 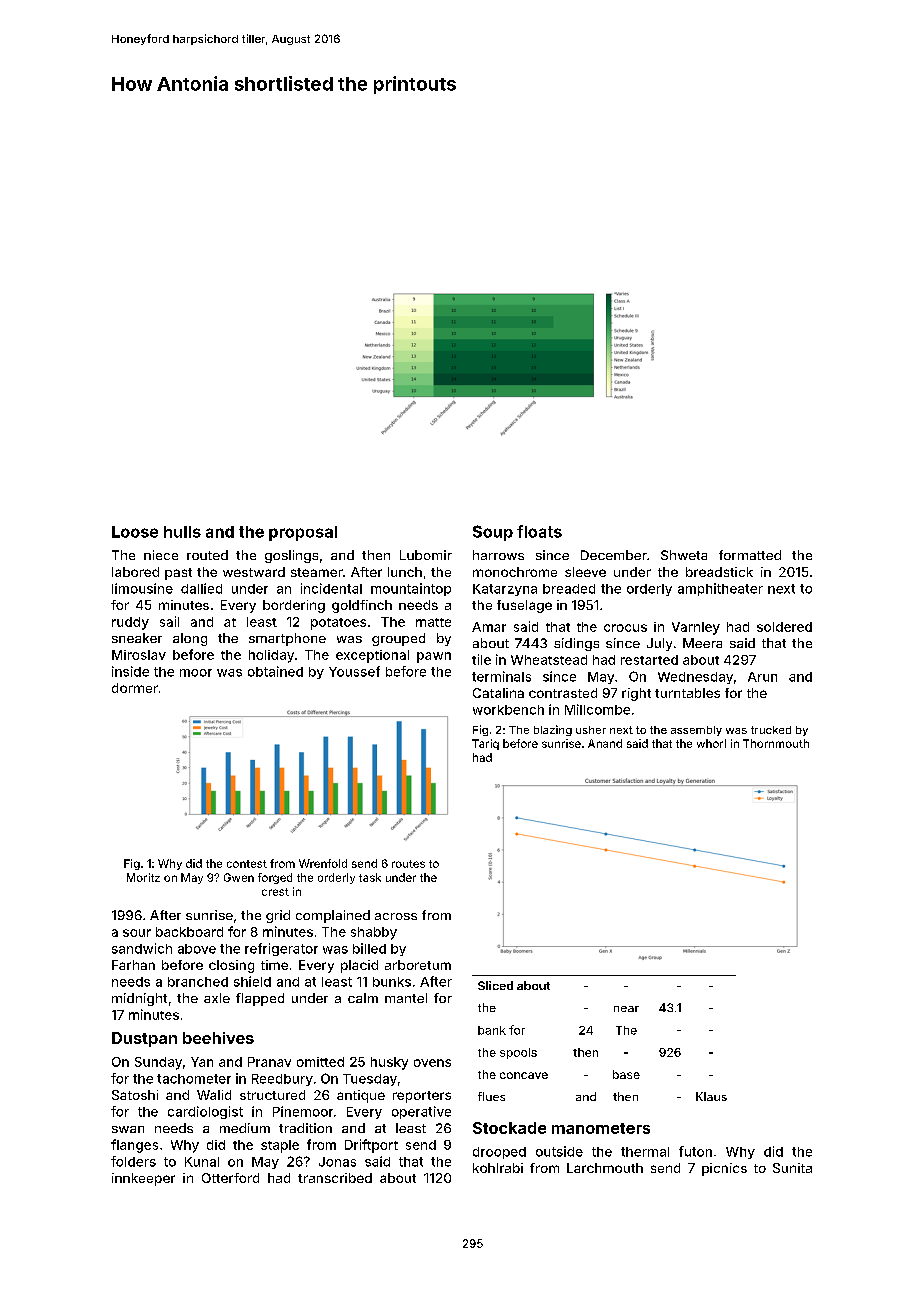 I want to click on Klaus, so click(x=711, y=1096).
